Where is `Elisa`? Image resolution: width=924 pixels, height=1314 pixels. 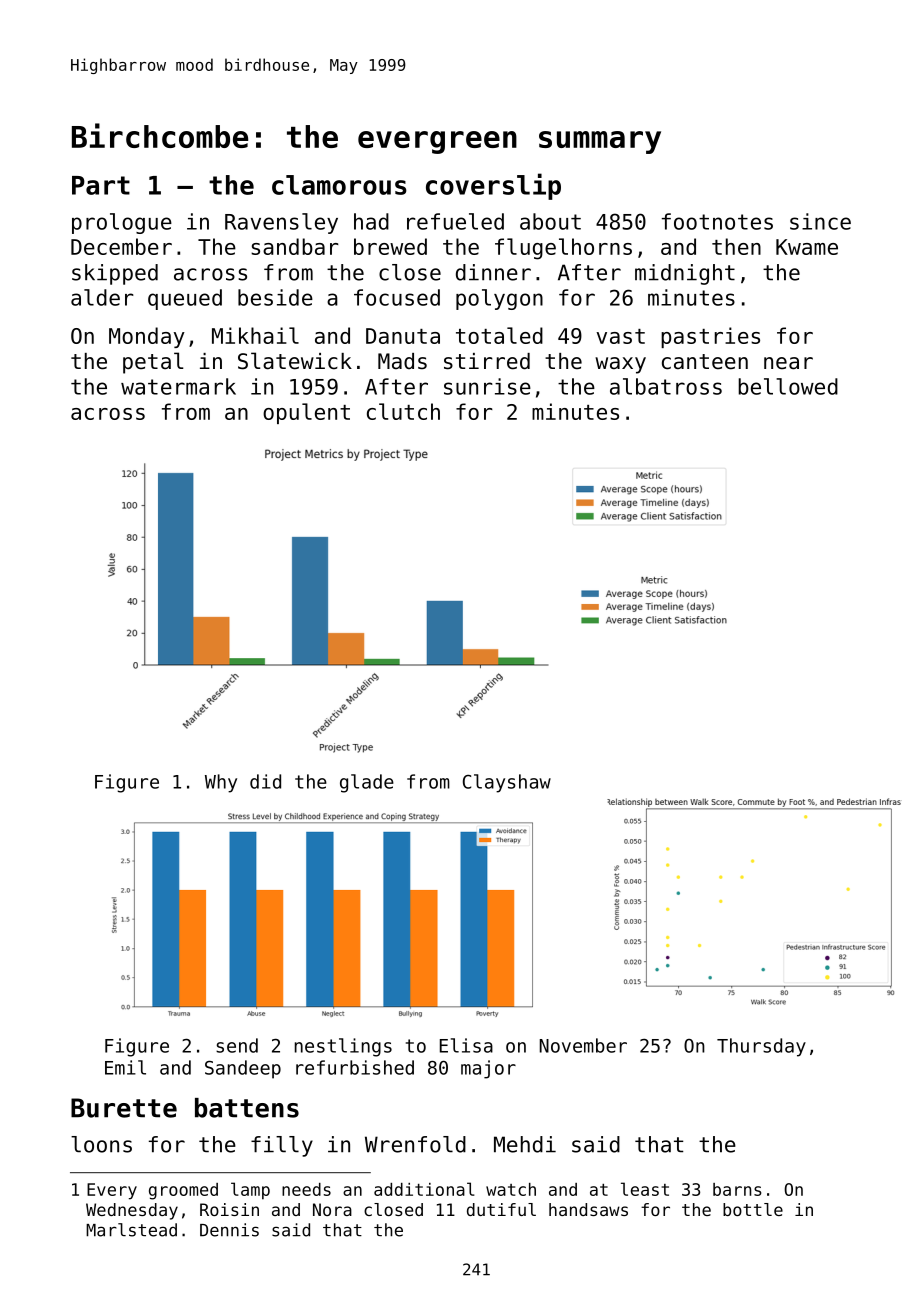 Elisa is located at coordinates (466, 1045).
